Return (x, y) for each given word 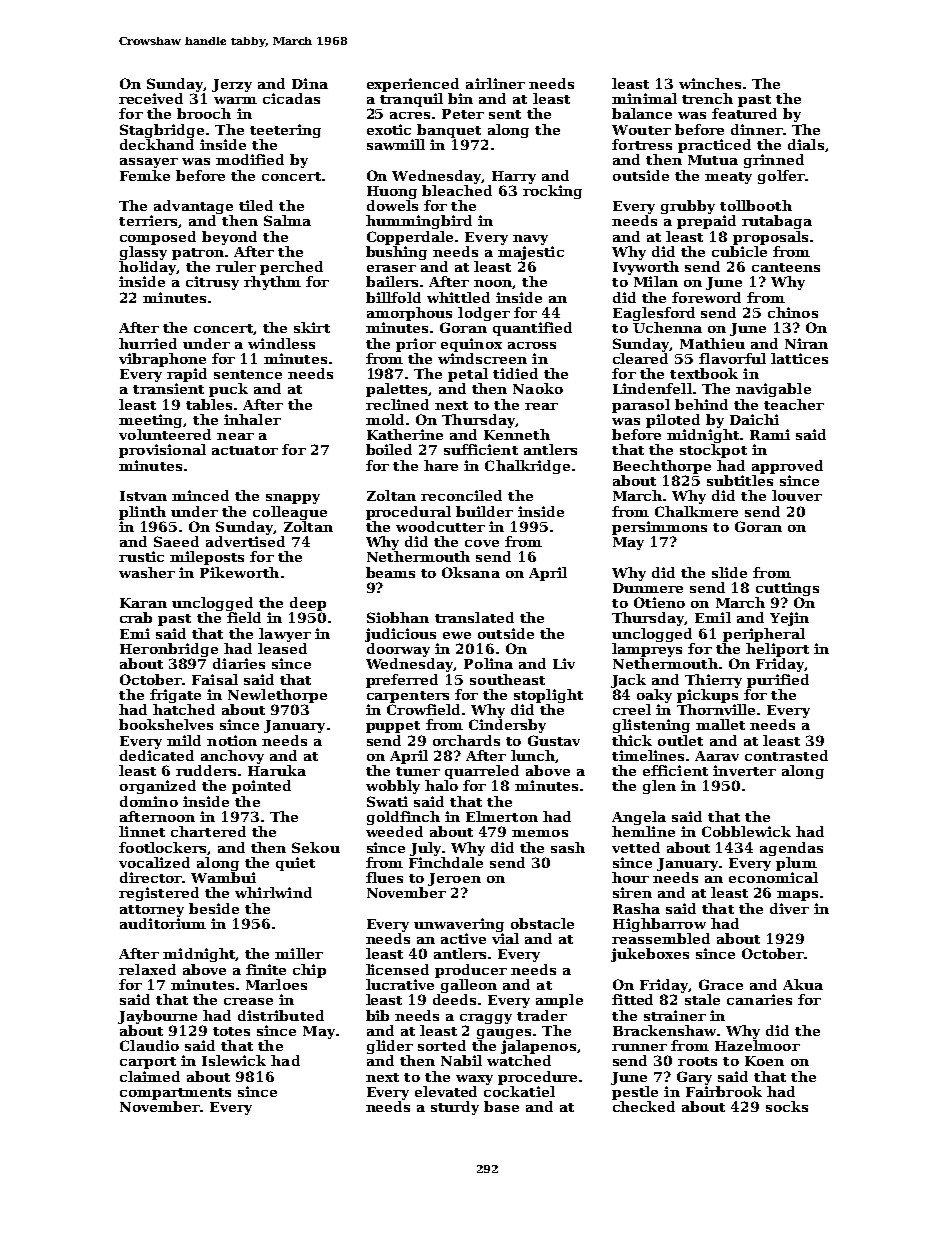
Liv (564, 663)
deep (308, 604)
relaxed (147, 969)
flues (384, 877)
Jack (628, 681)
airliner (495, 83)
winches (710, 83)
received (151, 98)
